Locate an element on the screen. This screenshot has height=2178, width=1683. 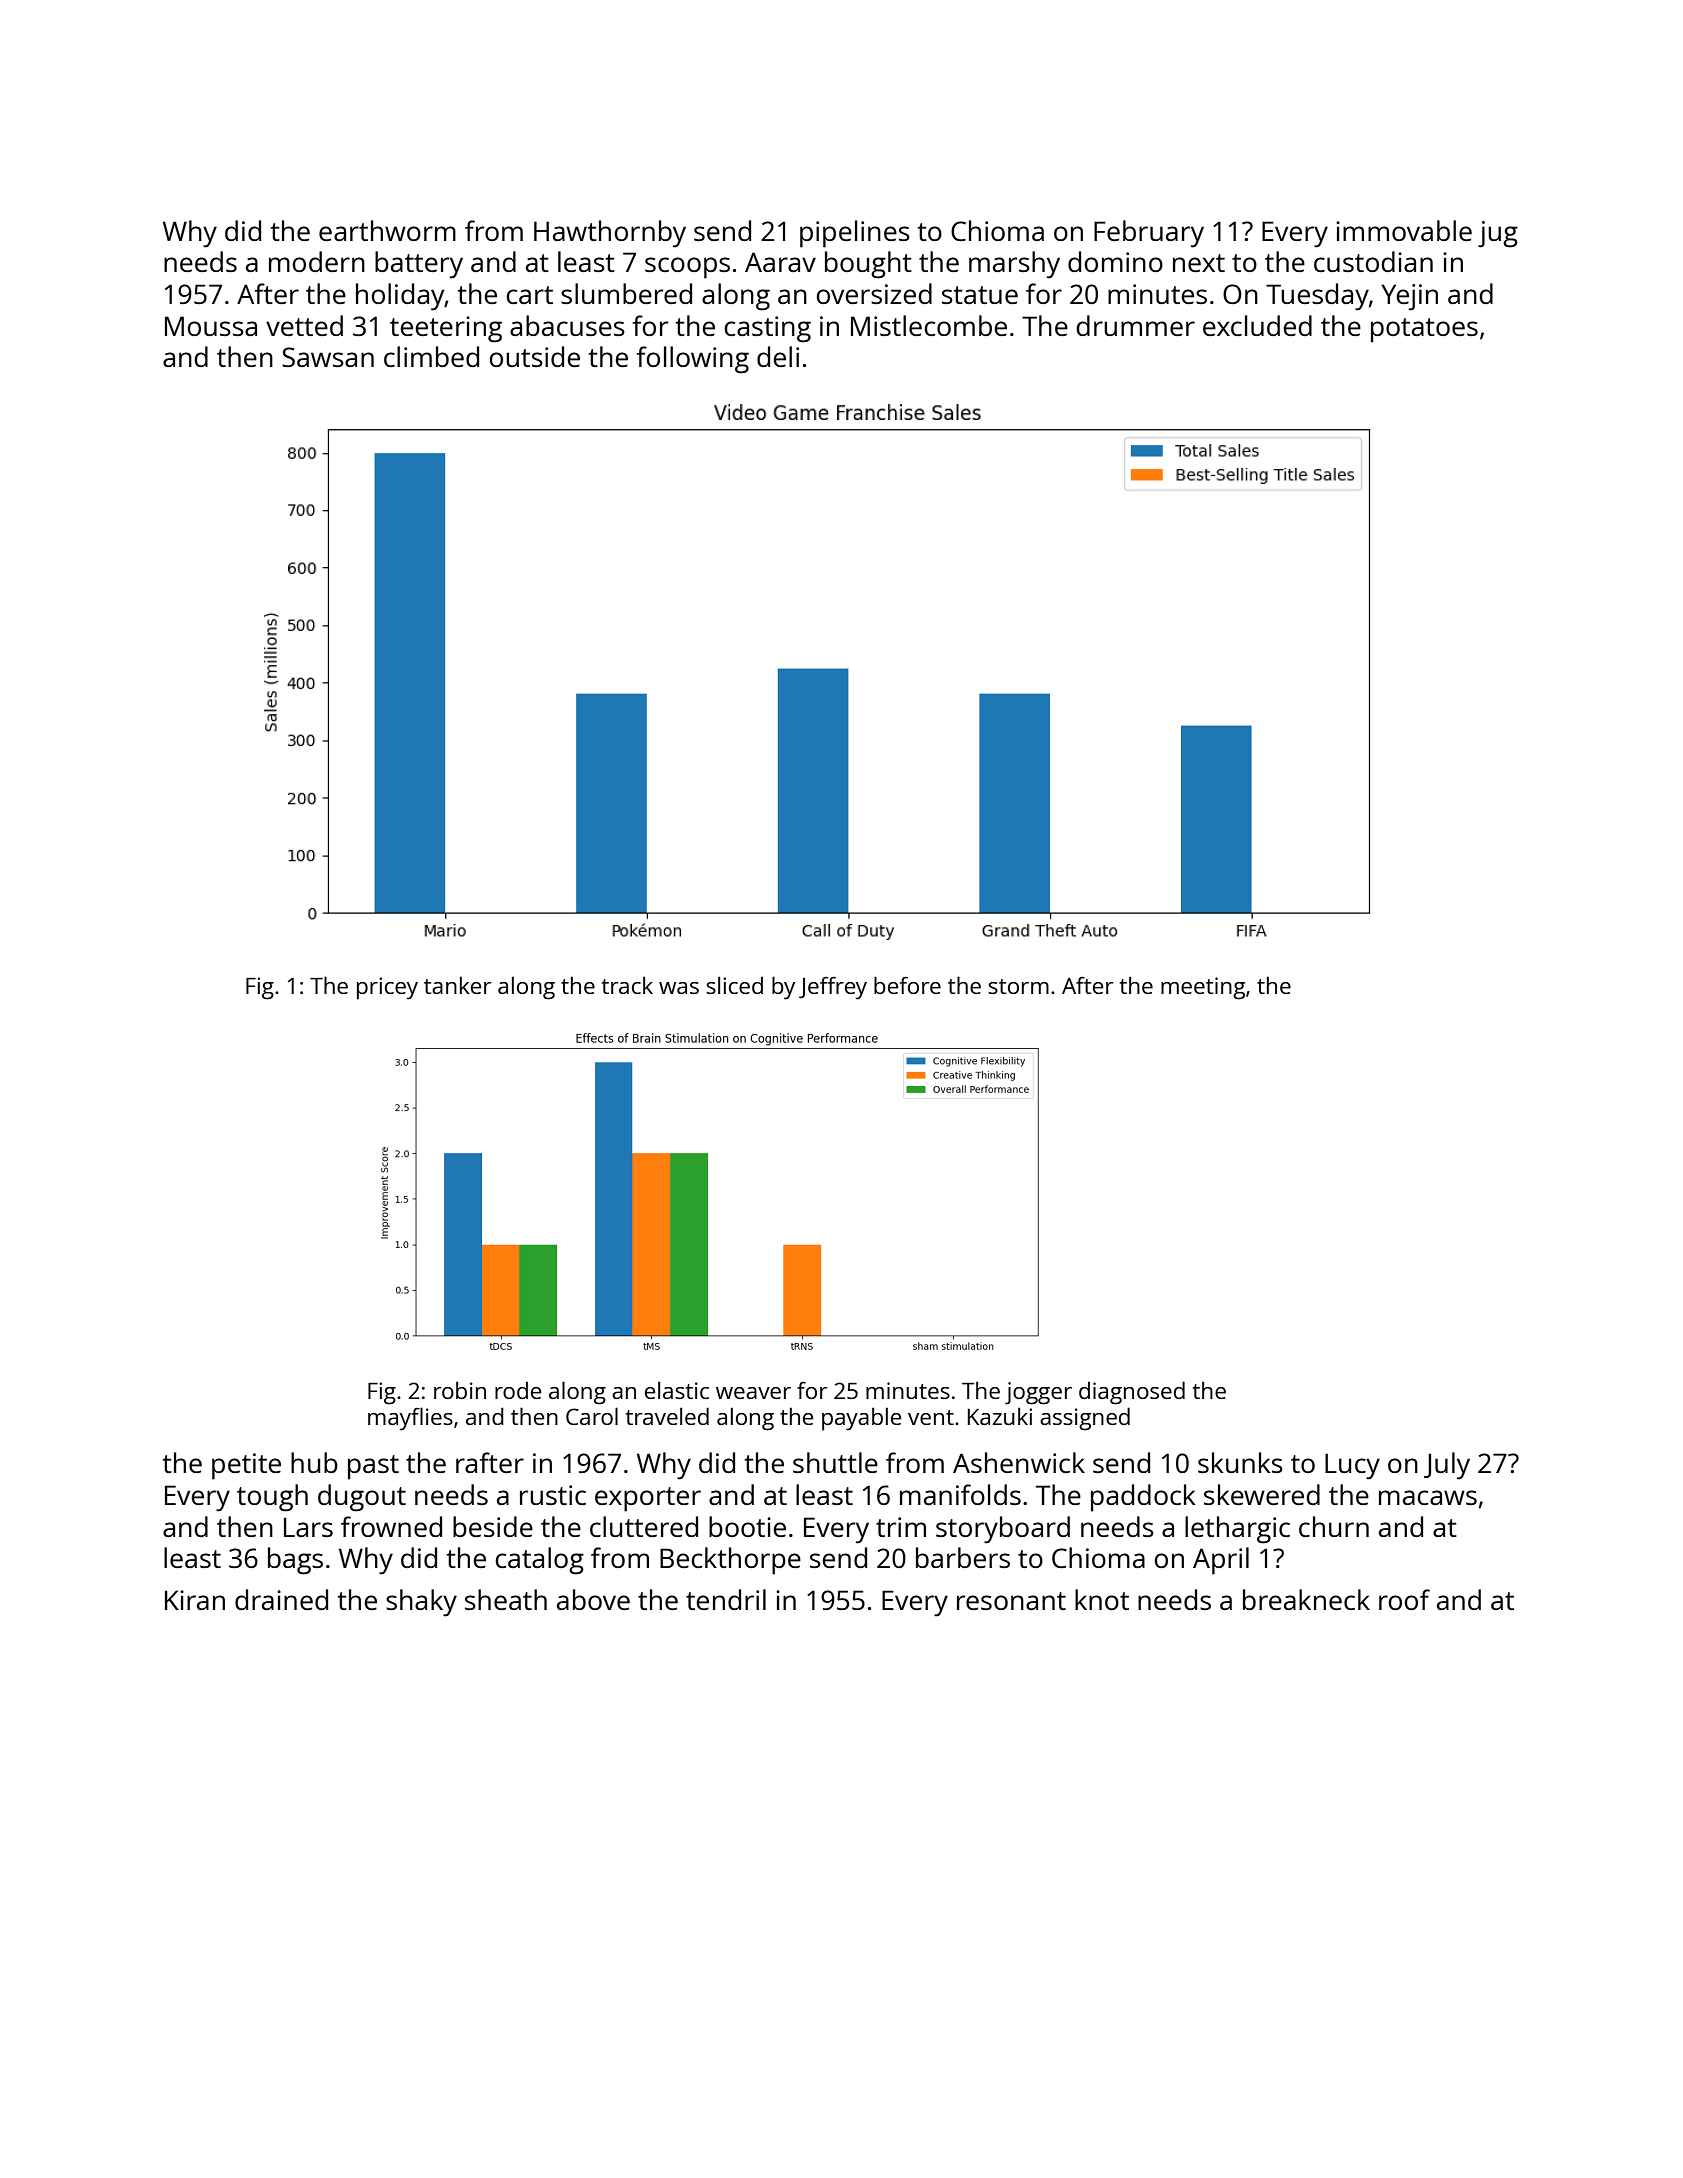
robin is located at coordinates (460, 1390).
